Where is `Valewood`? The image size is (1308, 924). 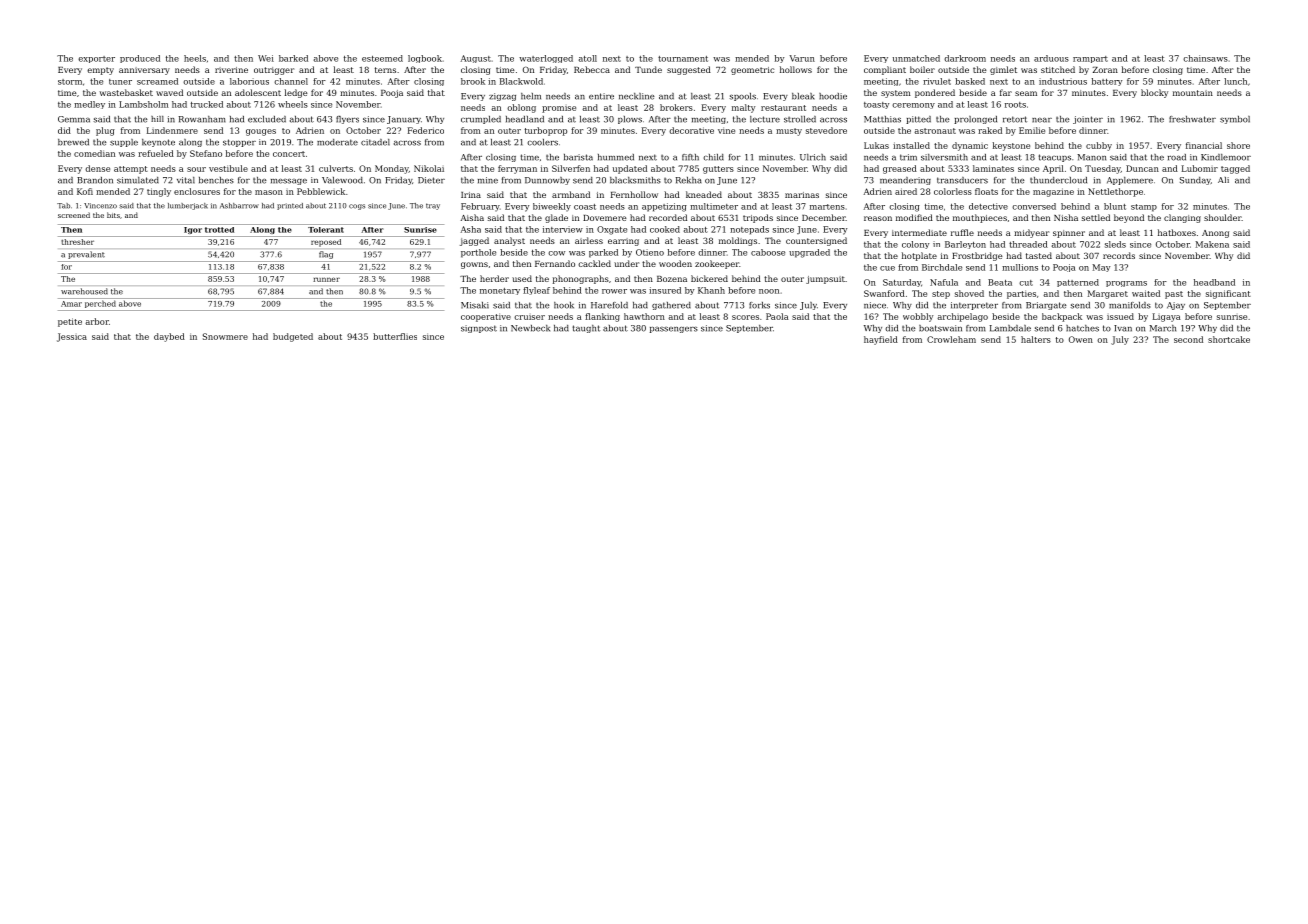 Valewood is located at coordinates (342, 180).
